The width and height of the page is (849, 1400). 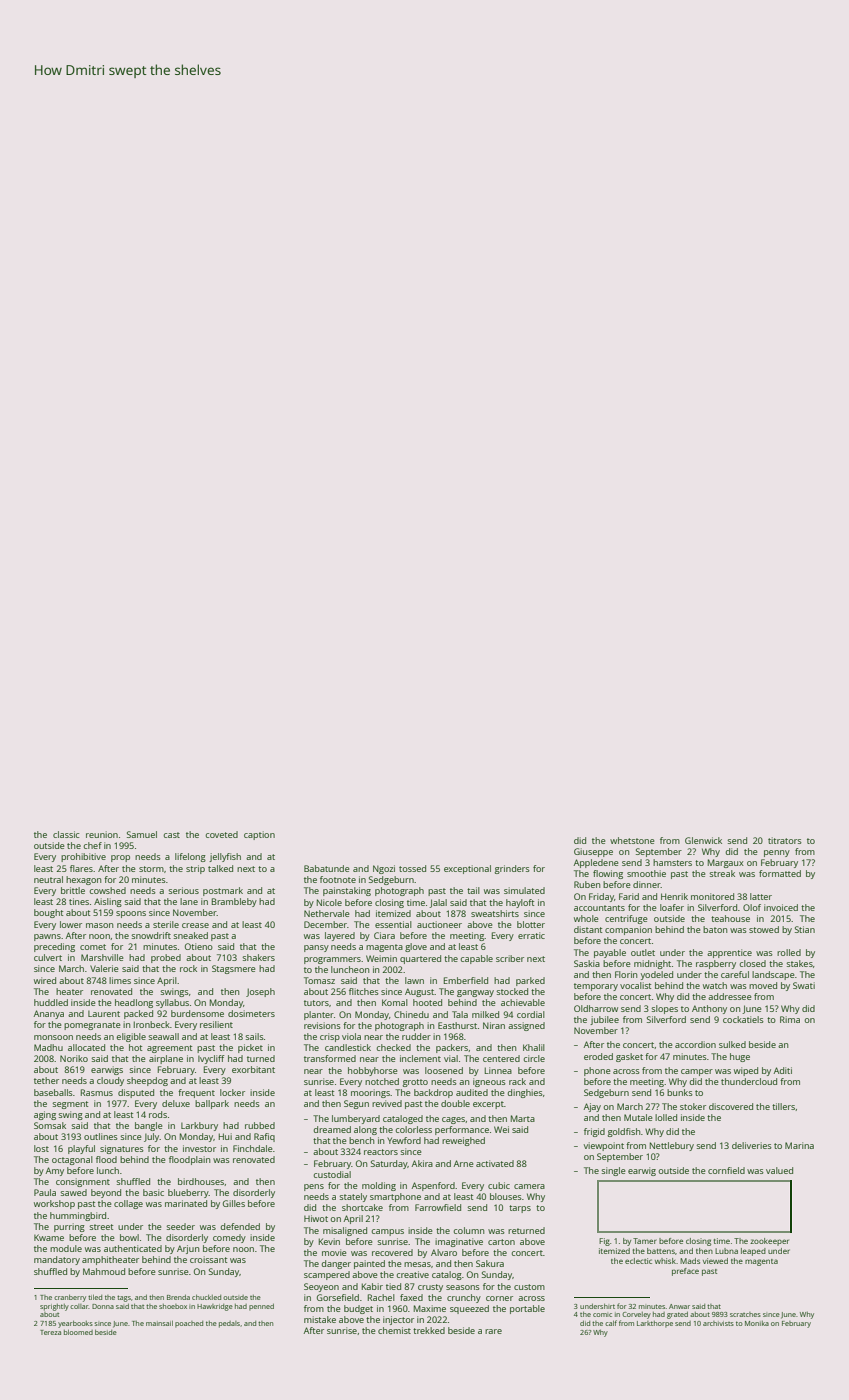 I want to click on picket, so click(x=250, y=1048).
